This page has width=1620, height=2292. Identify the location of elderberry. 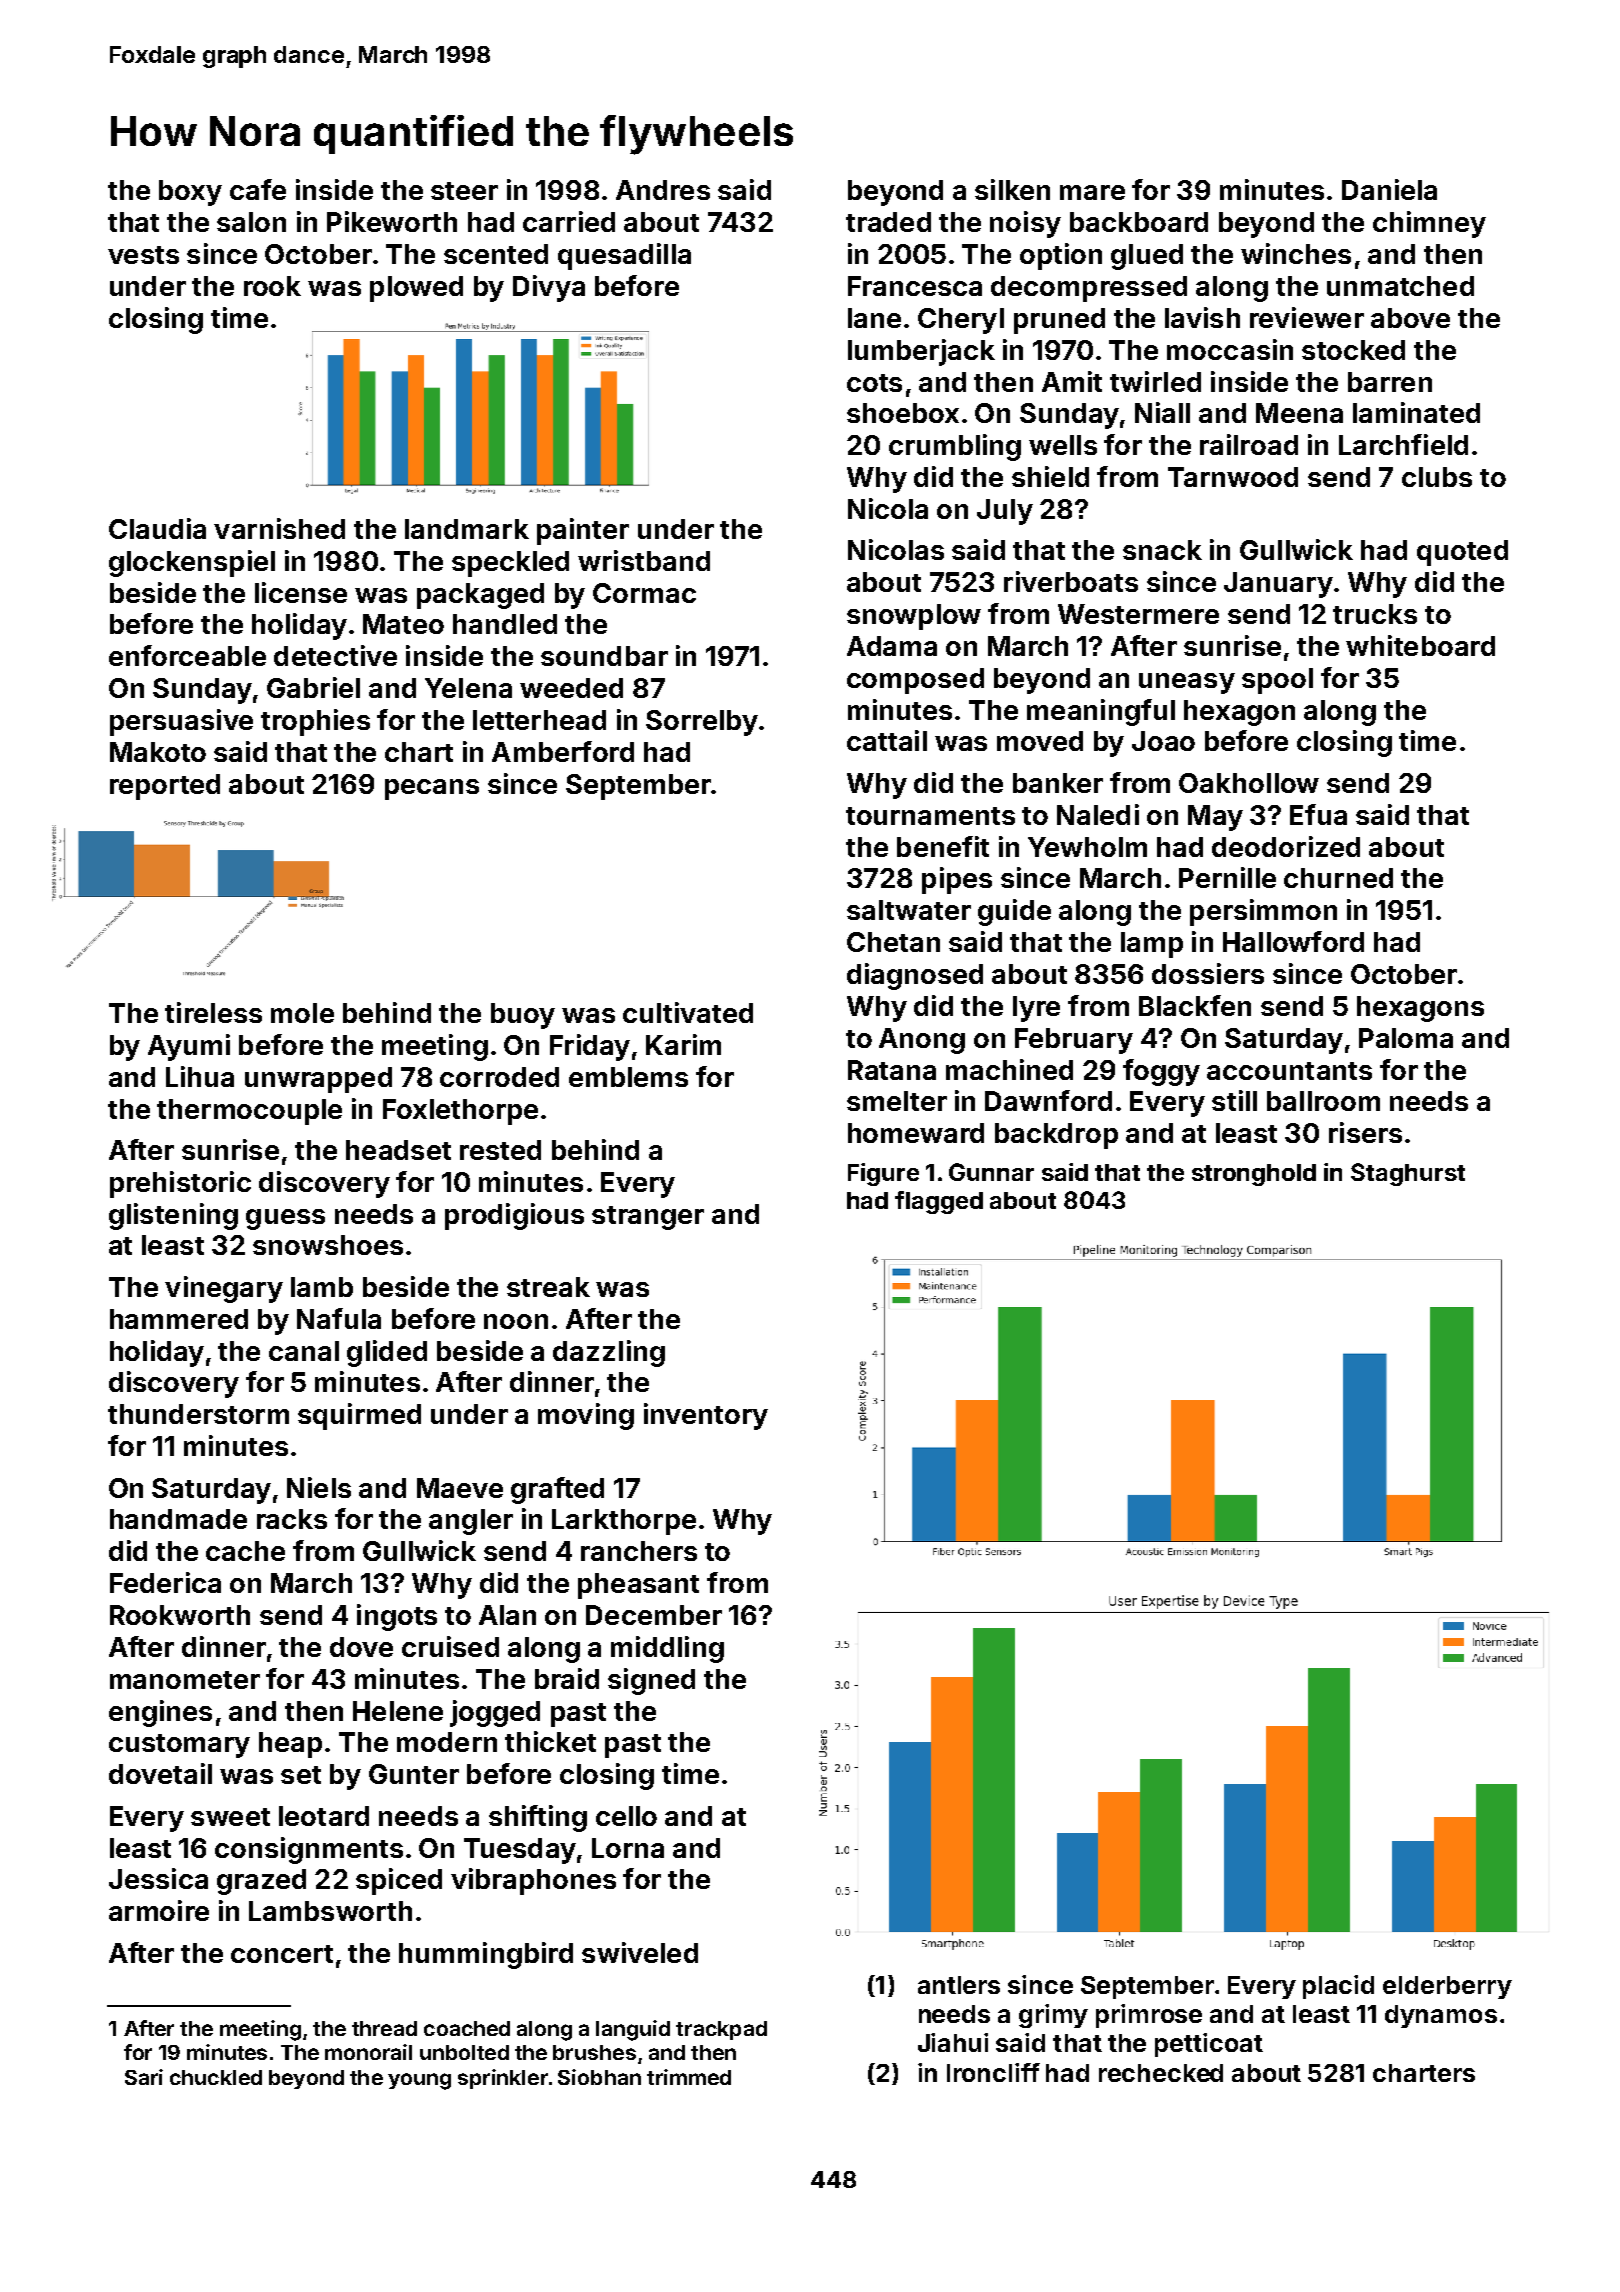
(1447, 1987).
